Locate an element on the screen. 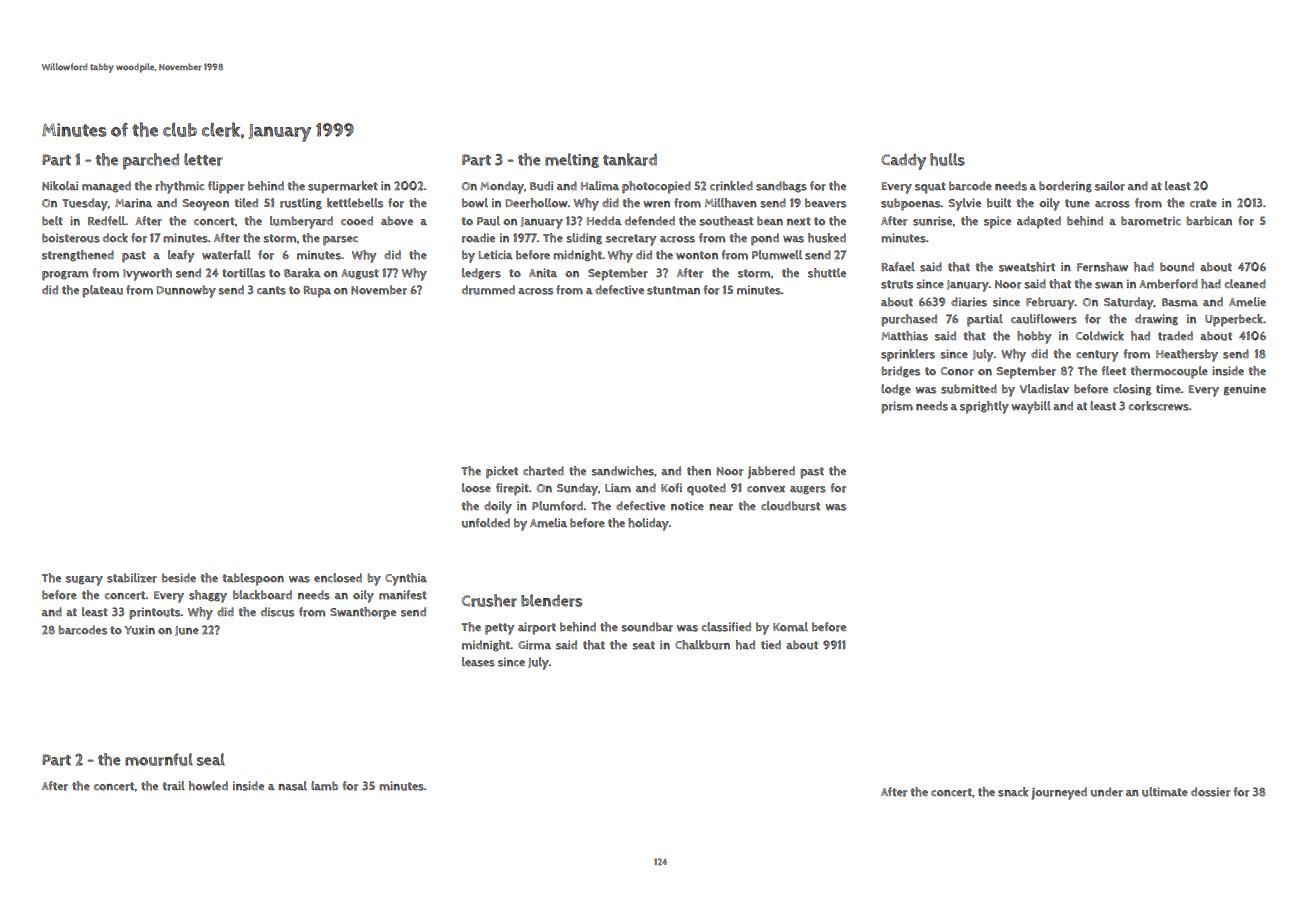 This screenshot has width=1308, height=924. augers is located at coordinates (808, 490).
